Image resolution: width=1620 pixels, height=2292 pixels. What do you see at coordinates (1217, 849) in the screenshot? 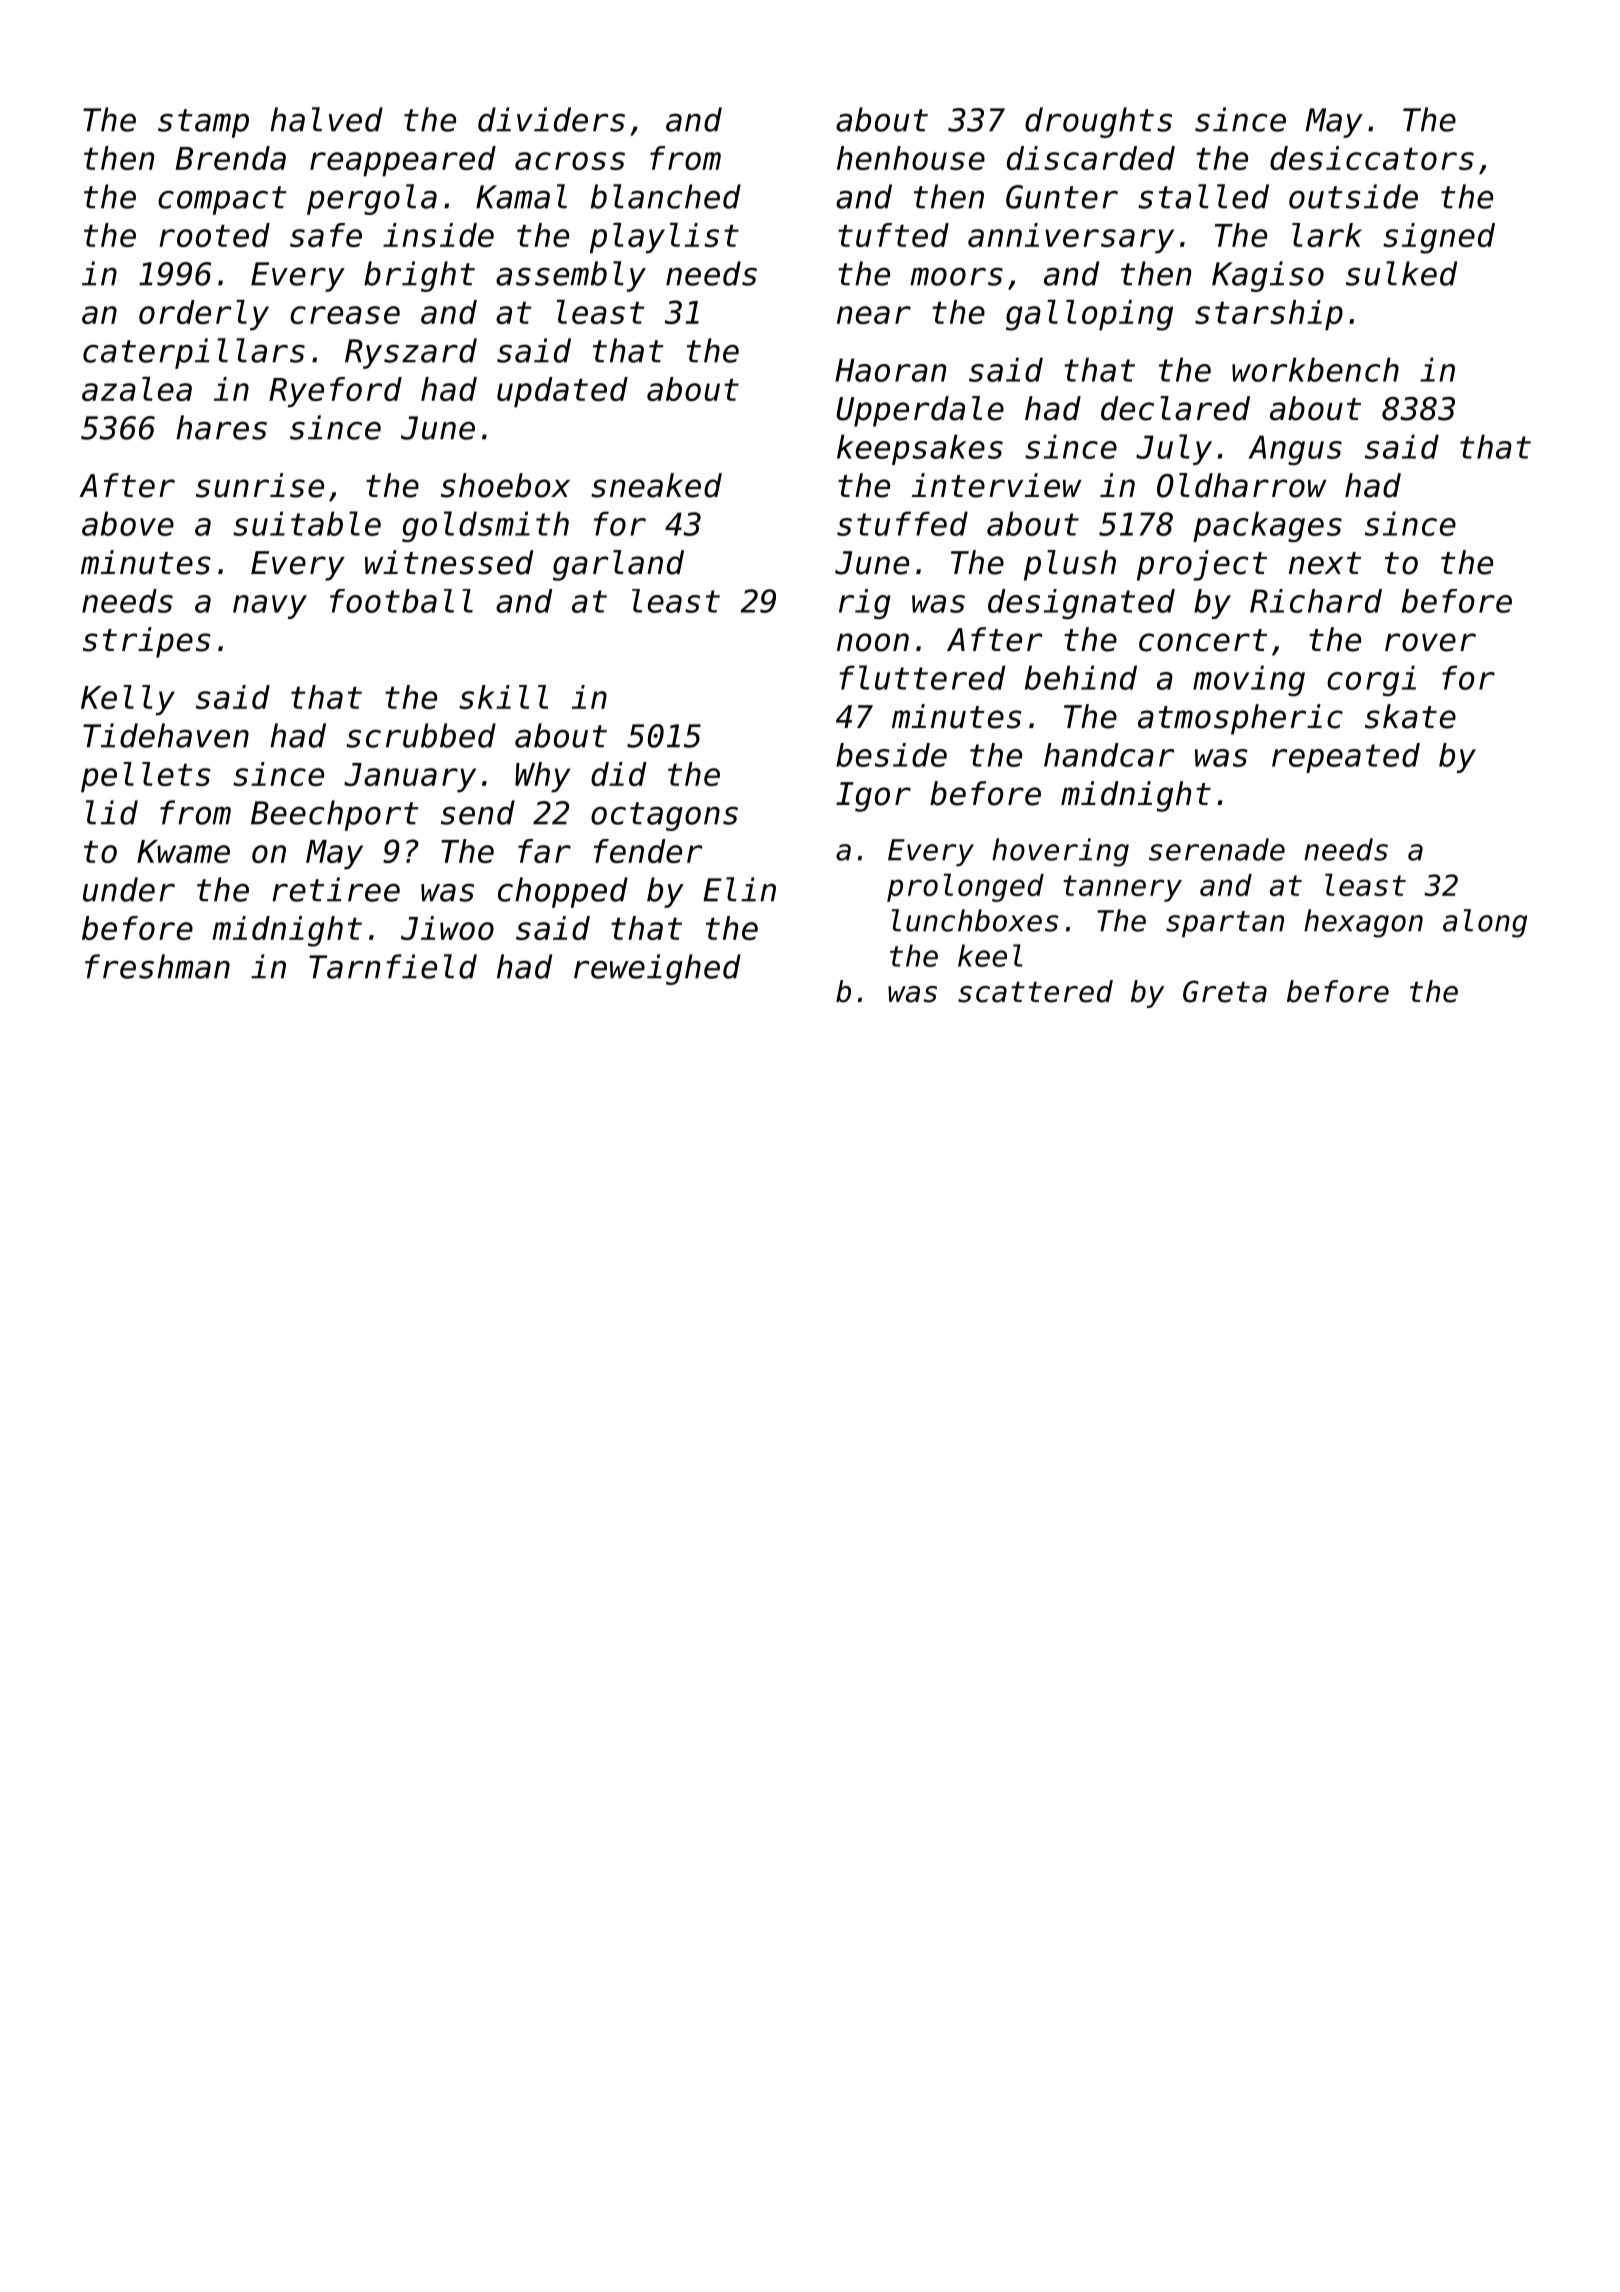
I see `serenade` at bounding box center [1217, 849].
